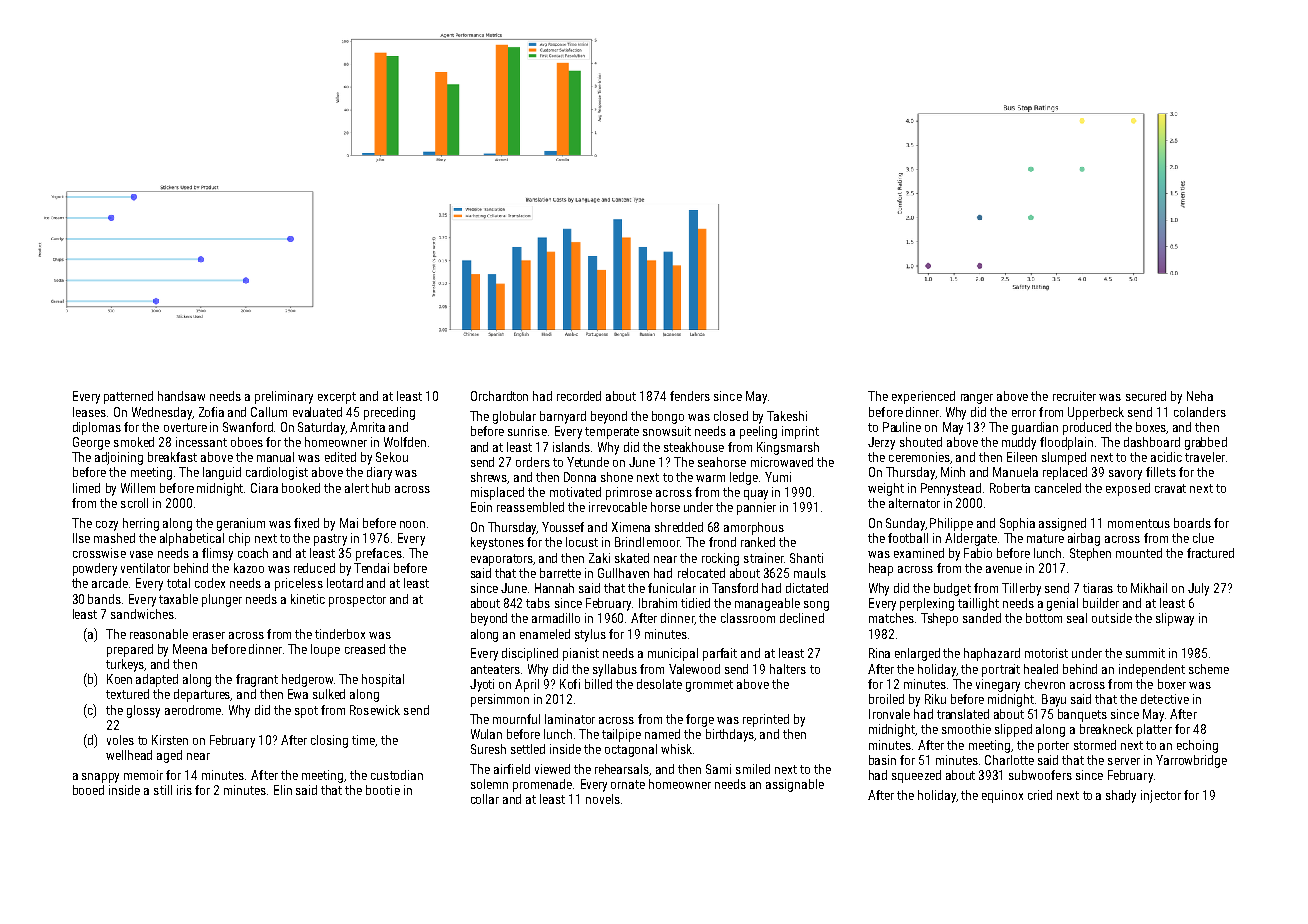  Describe the element at coordinates (579, 396) in the page. I see `recorded` at that location.
